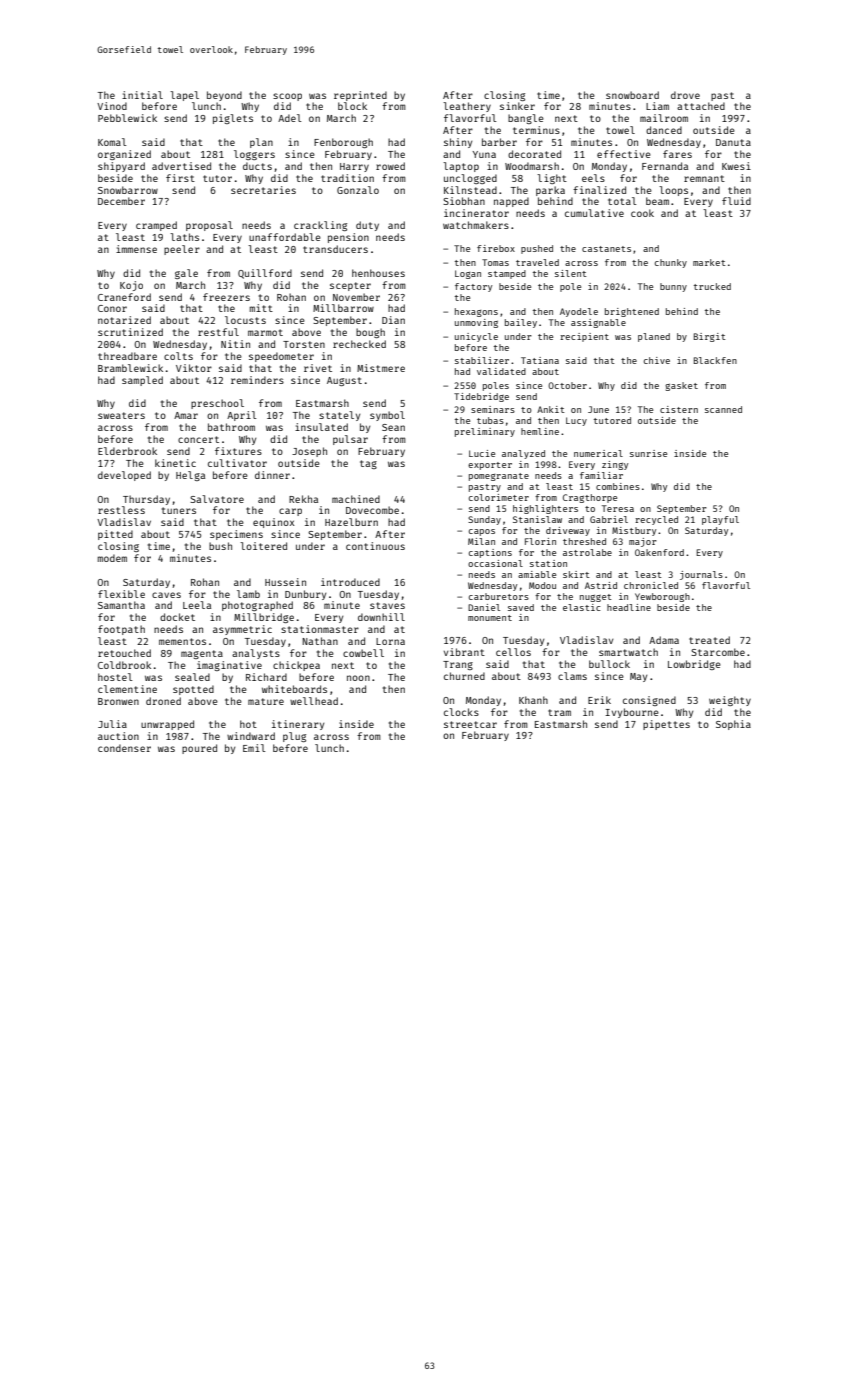  Describe the element at coordinates (720, 520) in the screenshot. I see `playful` at that location.
